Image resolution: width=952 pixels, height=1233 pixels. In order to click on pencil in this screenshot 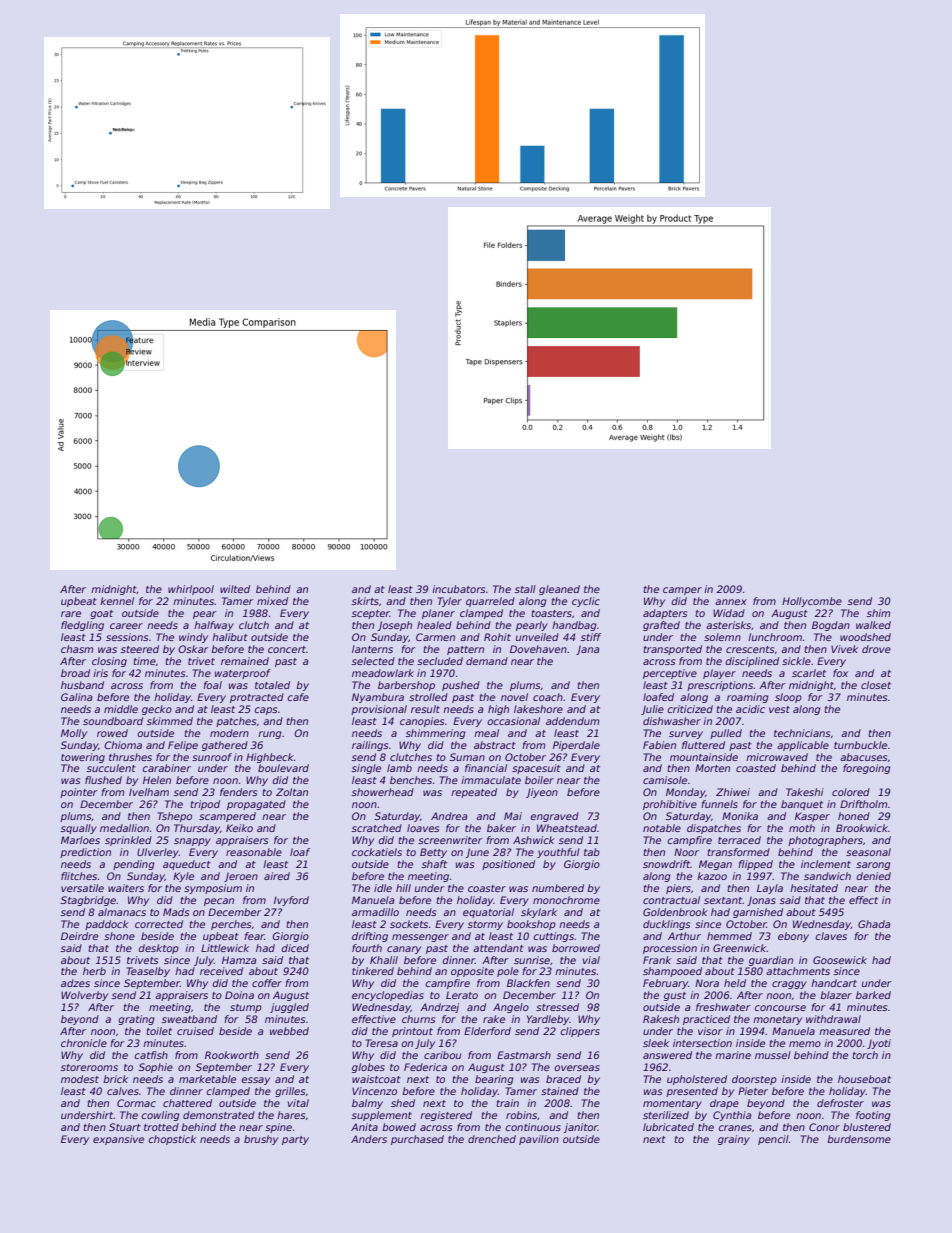, I will do `click(773, 1140)`.
